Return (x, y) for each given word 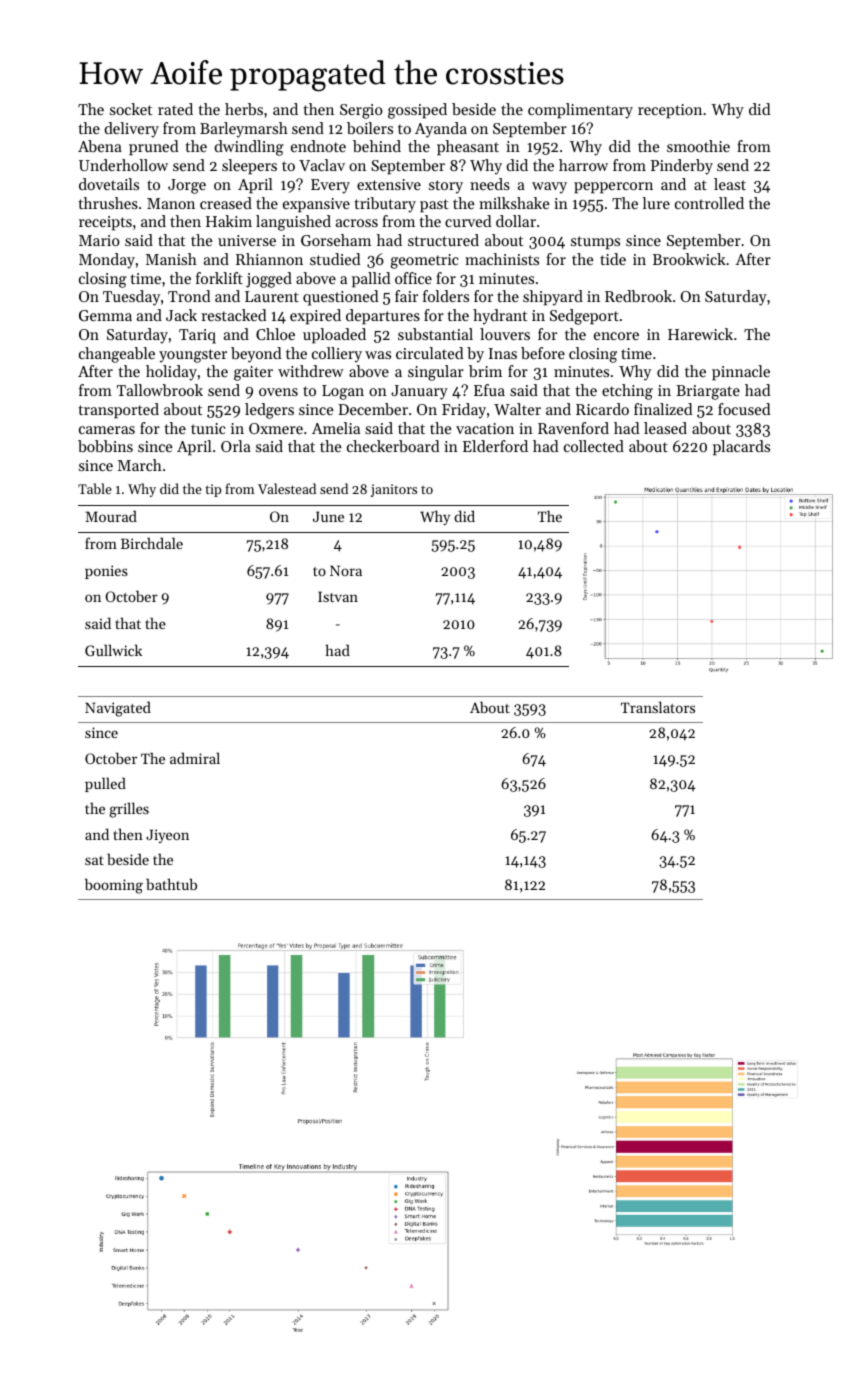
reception (670, 111)
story (446, 187)
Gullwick (113, 650)
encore (616, 336)
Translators (658, 707)
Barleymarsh (244, 130)
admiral (195, 758)
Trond (189, 296)
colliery (337, 355)
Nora (346, 570)
